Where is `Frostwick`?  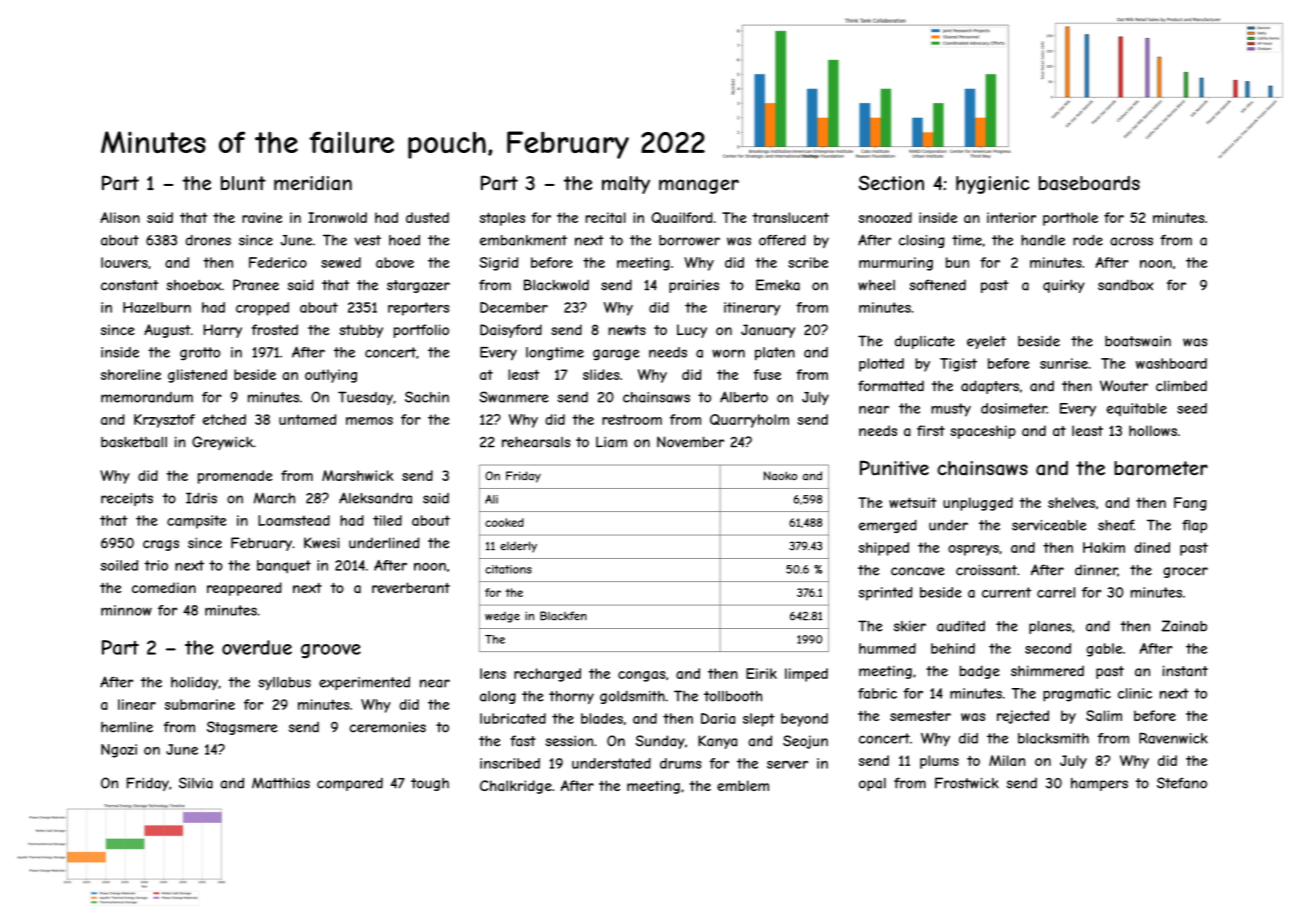 Frostwick is located at coordinates (967, 783).
